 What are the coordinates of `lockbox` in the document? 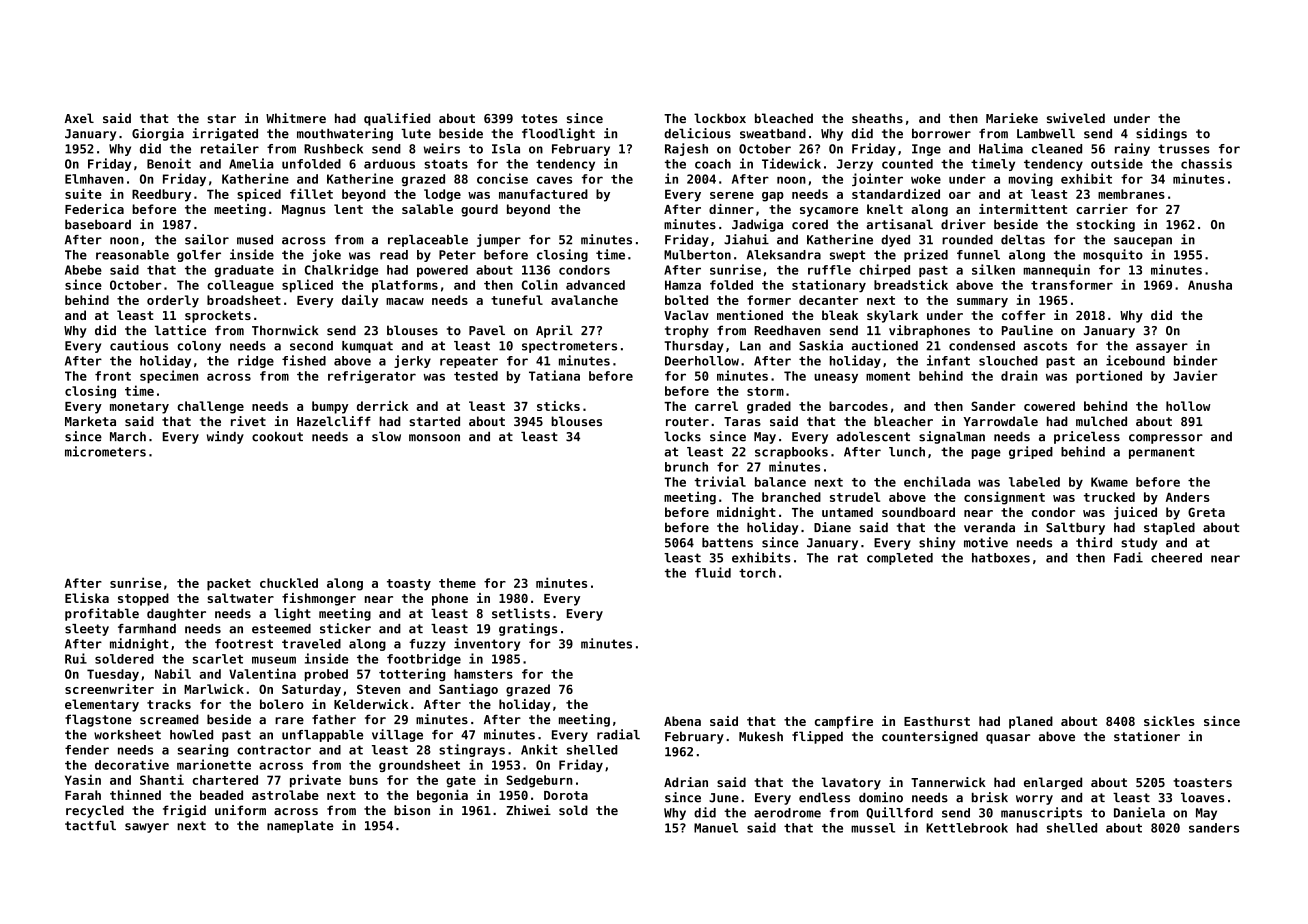 It's located at (720, 118).
